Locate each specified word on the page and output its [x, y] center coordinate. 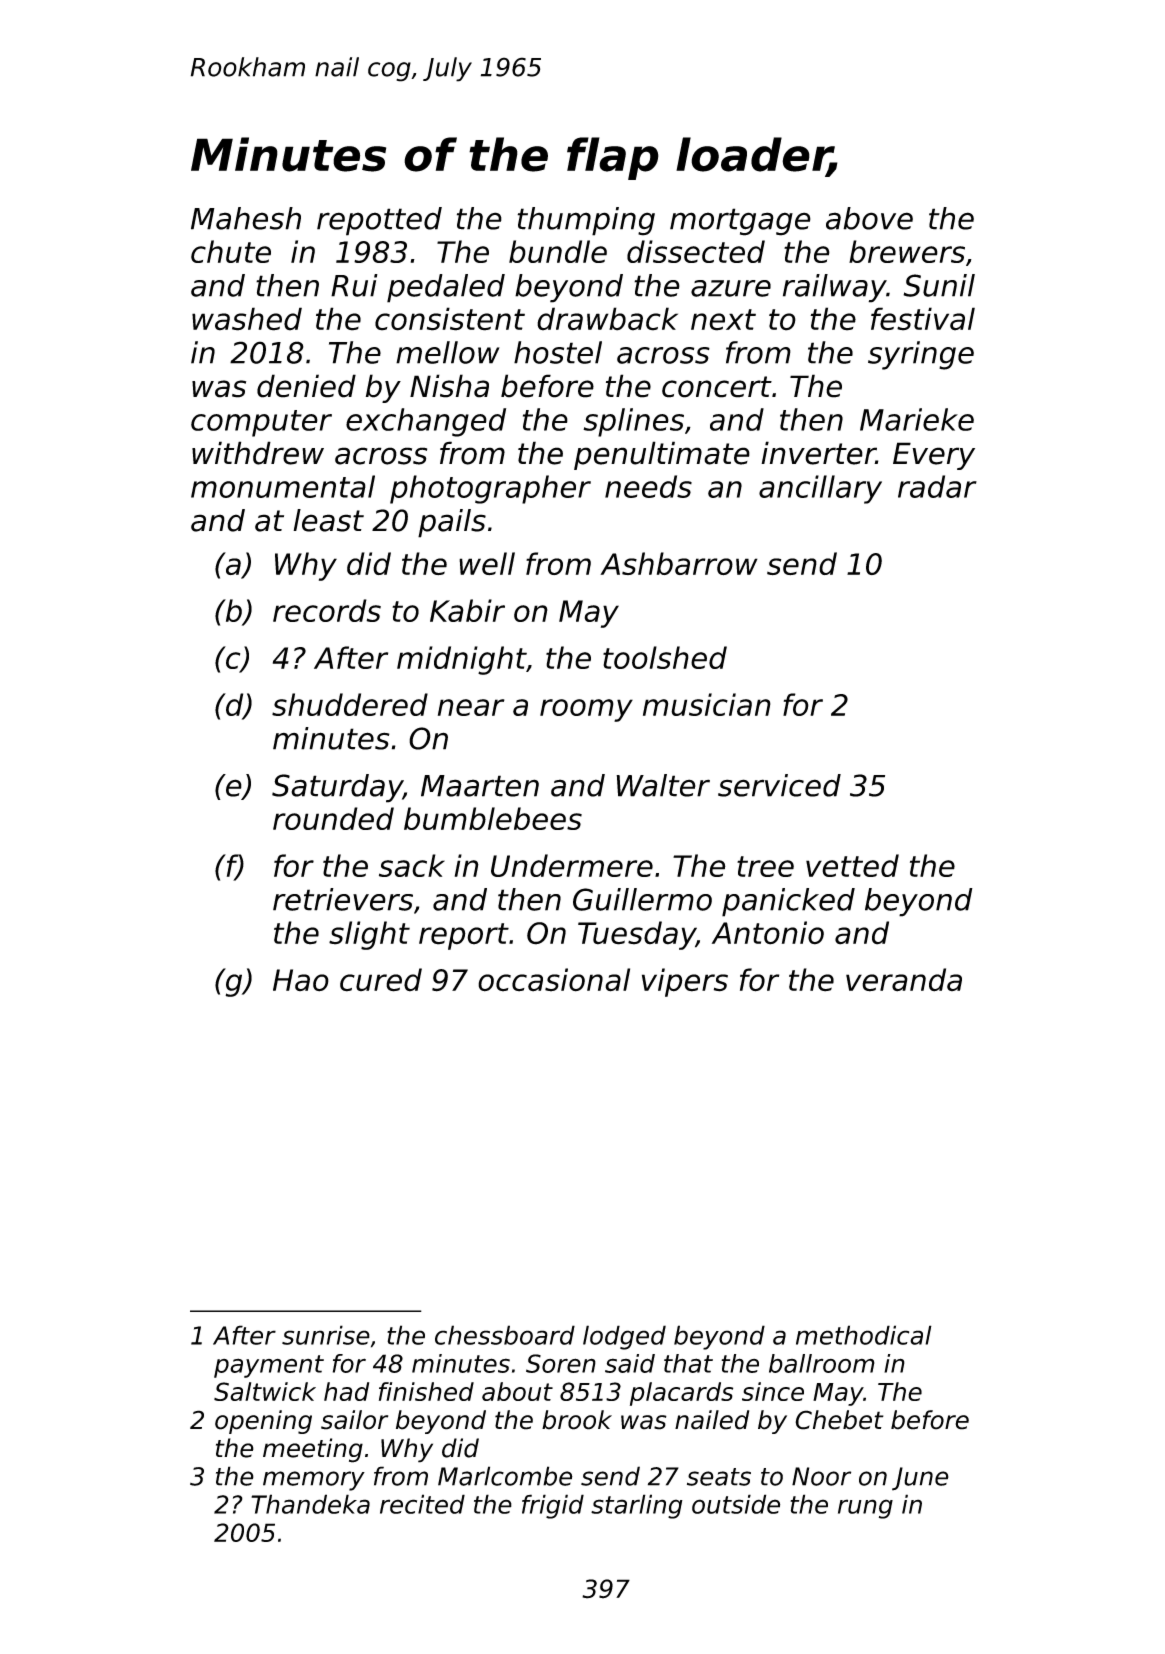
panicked [788, 902]
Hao [301, 980]
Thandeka [310, 1504]
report [464, 936]
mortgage [740, 222]
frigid [553, 1506]
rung [865, 1509]
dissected [696, 251]
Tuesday [637, 935]
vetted [852, 865]
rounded [333, 818]
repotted [379, 221]
